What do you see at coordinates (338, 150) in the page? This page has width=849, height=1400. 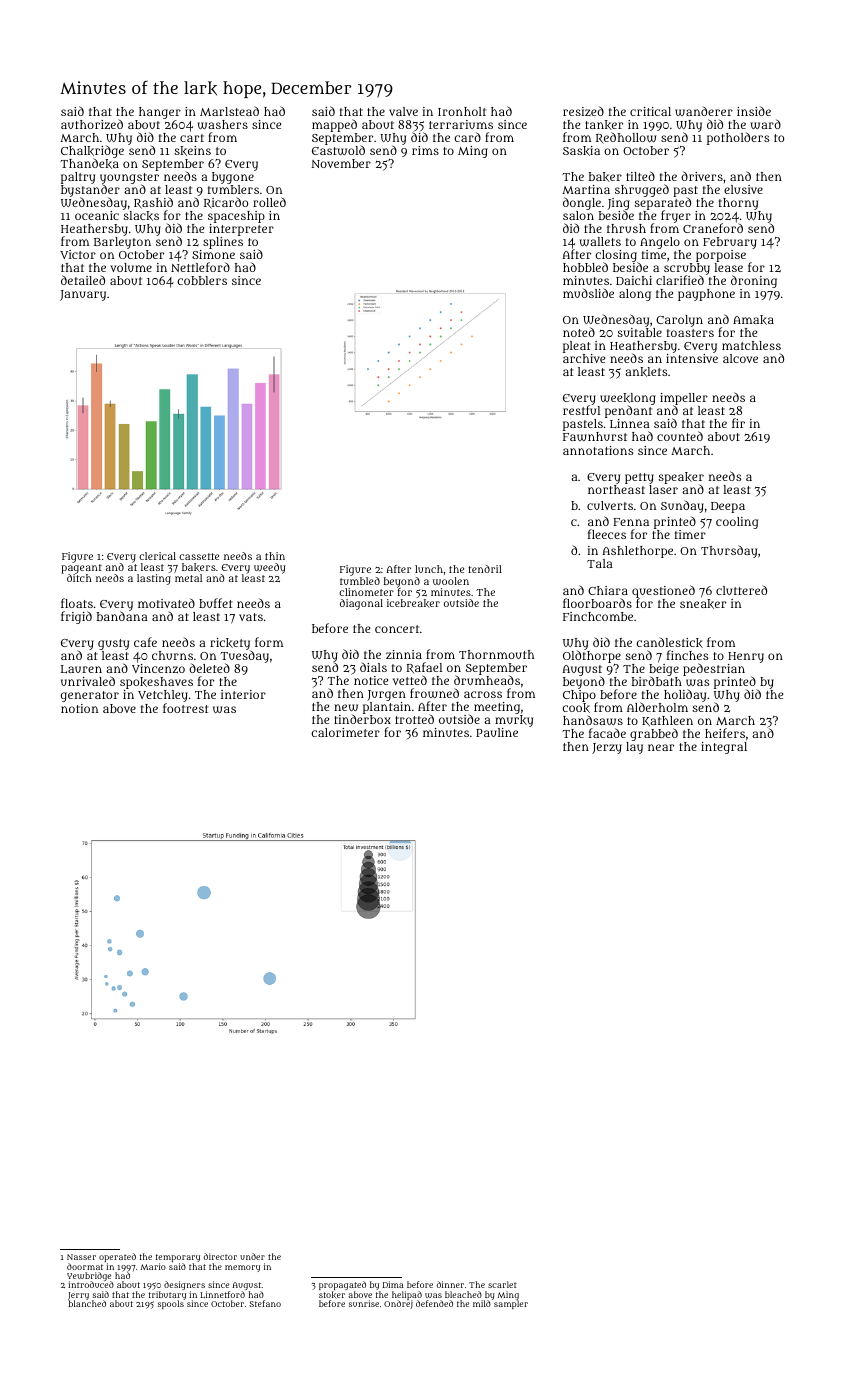 I see `Eastwold` at bounding box center [338, 150].
